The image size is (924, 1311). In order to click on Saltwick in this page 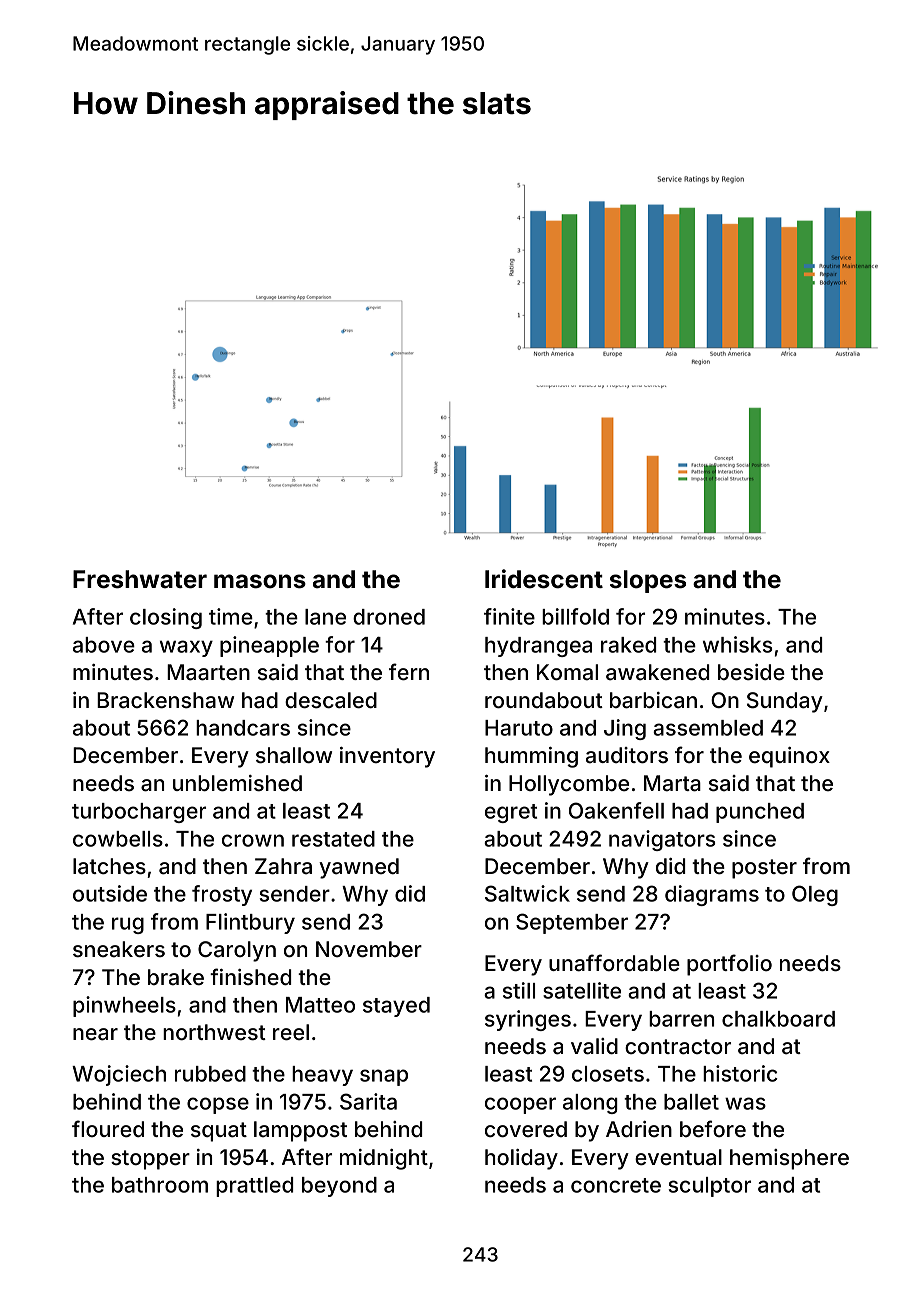, I will do `click(527, 893)`.
